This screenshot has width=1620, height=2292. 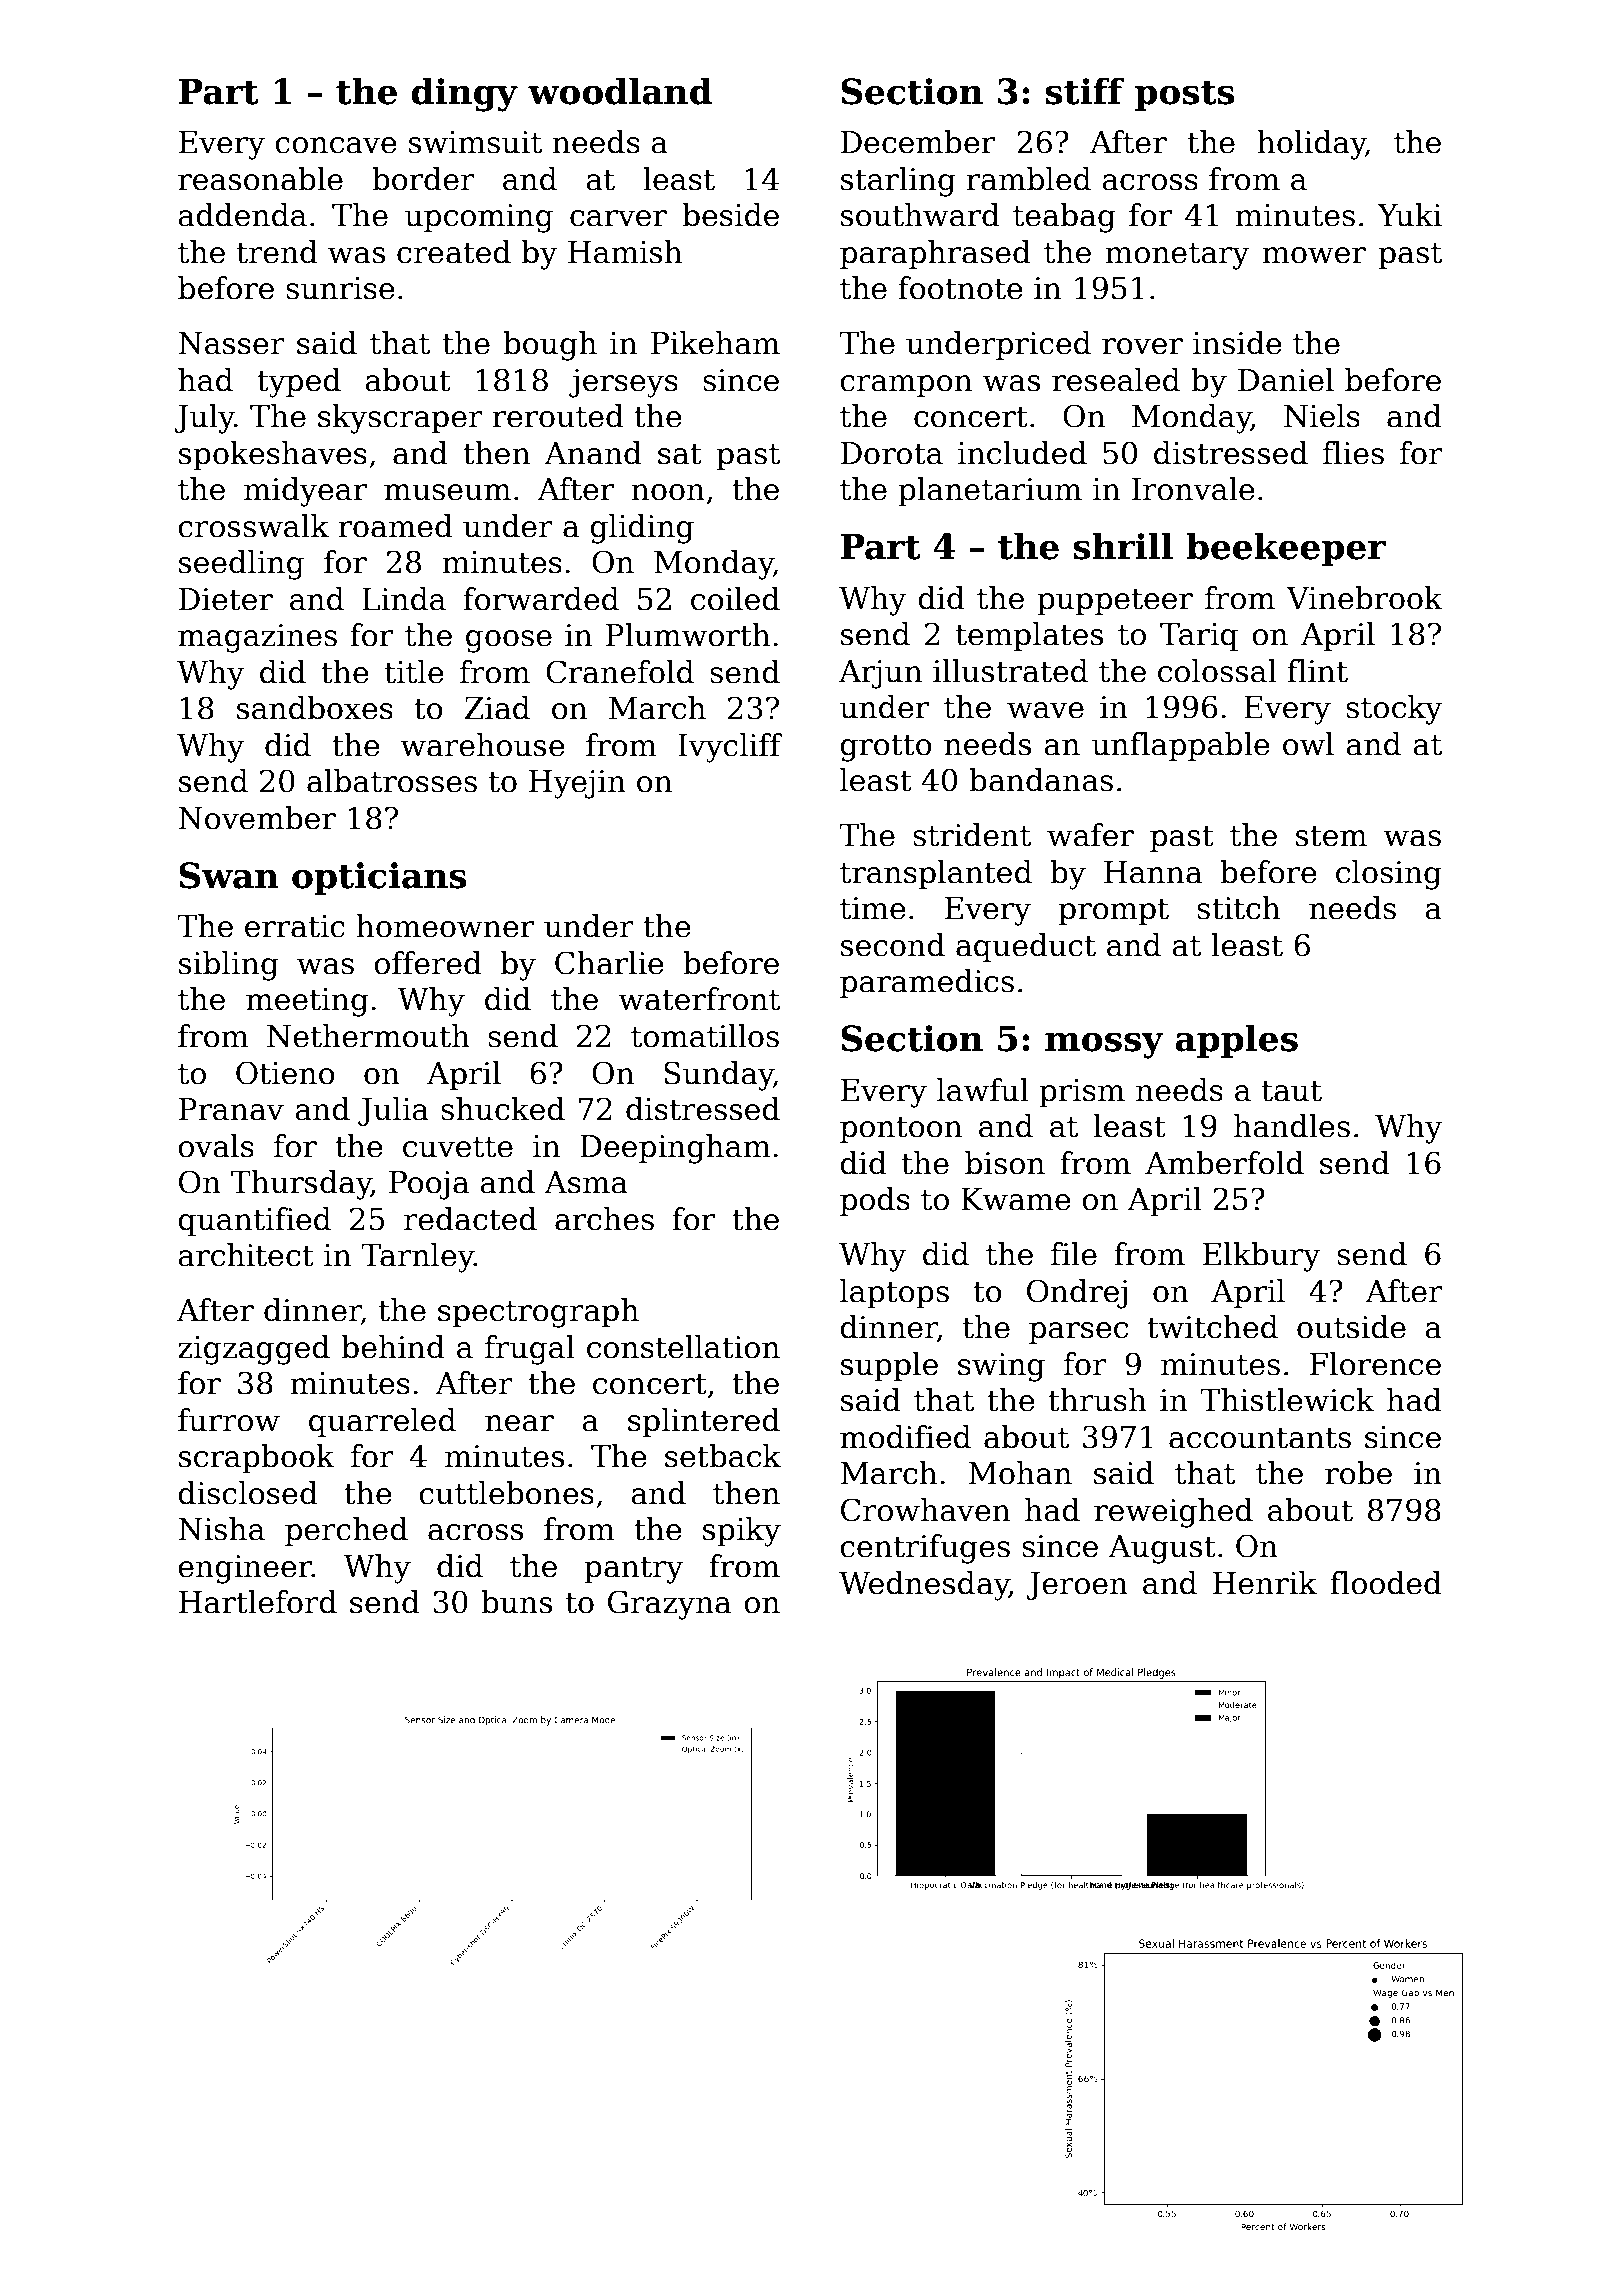 What do you see at coordinates (1331, 836) in the screenshot?
I see `stem` at bounding box center [1331, 836].
